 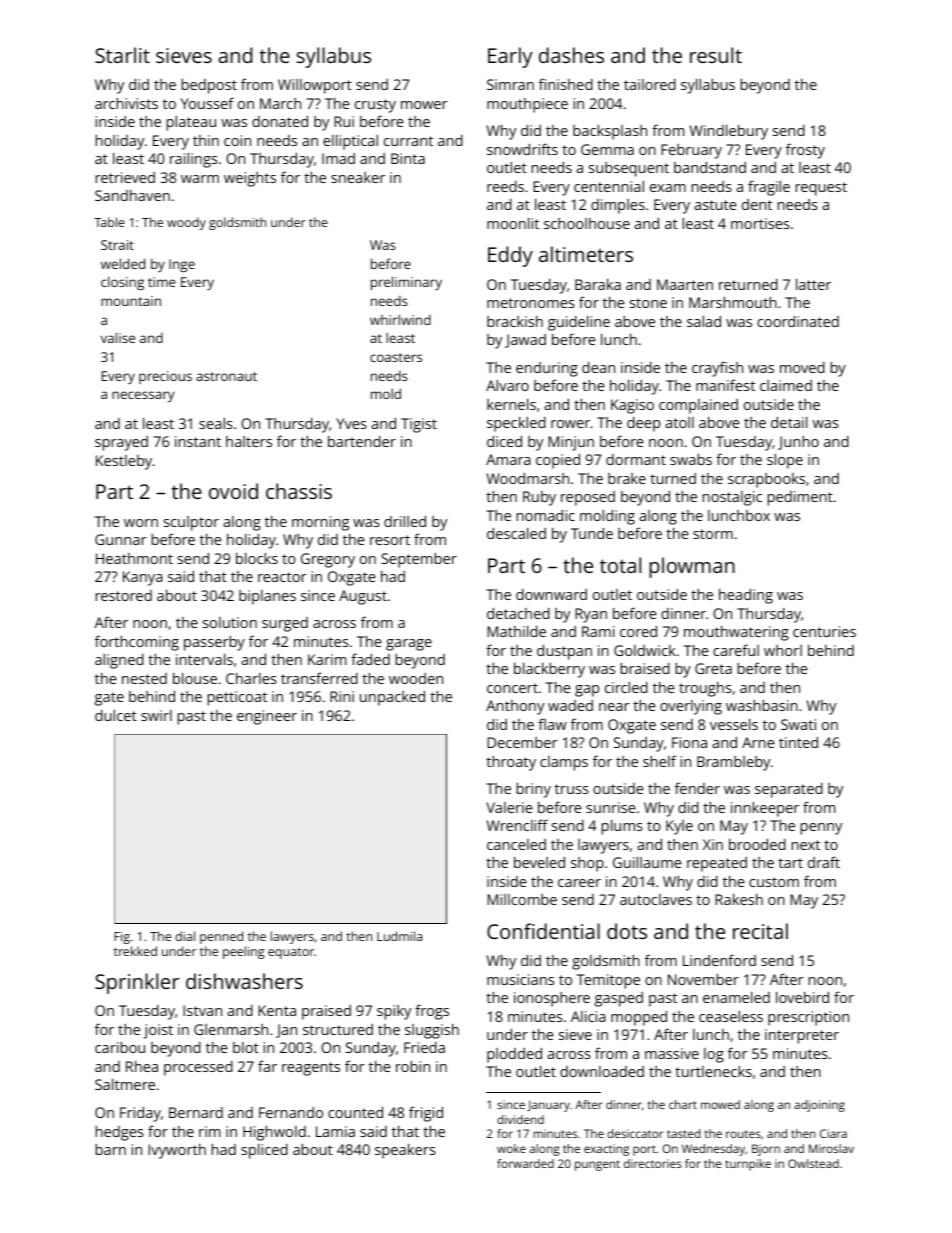 I want to click on concert, so click(x=512, y=688).
